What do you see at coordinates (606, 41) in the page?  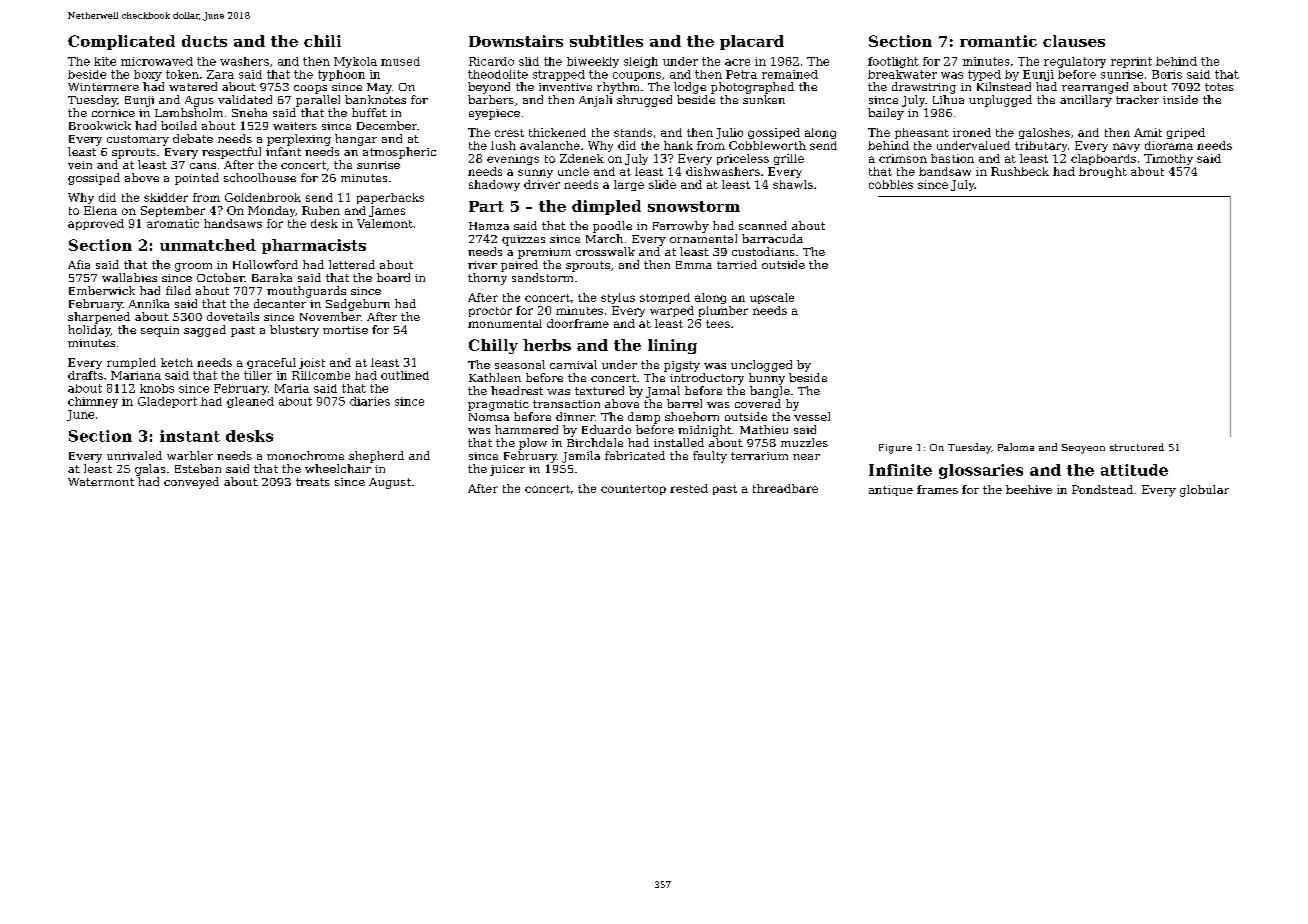 I see `subtitles` at bounding box center [606, 41].
